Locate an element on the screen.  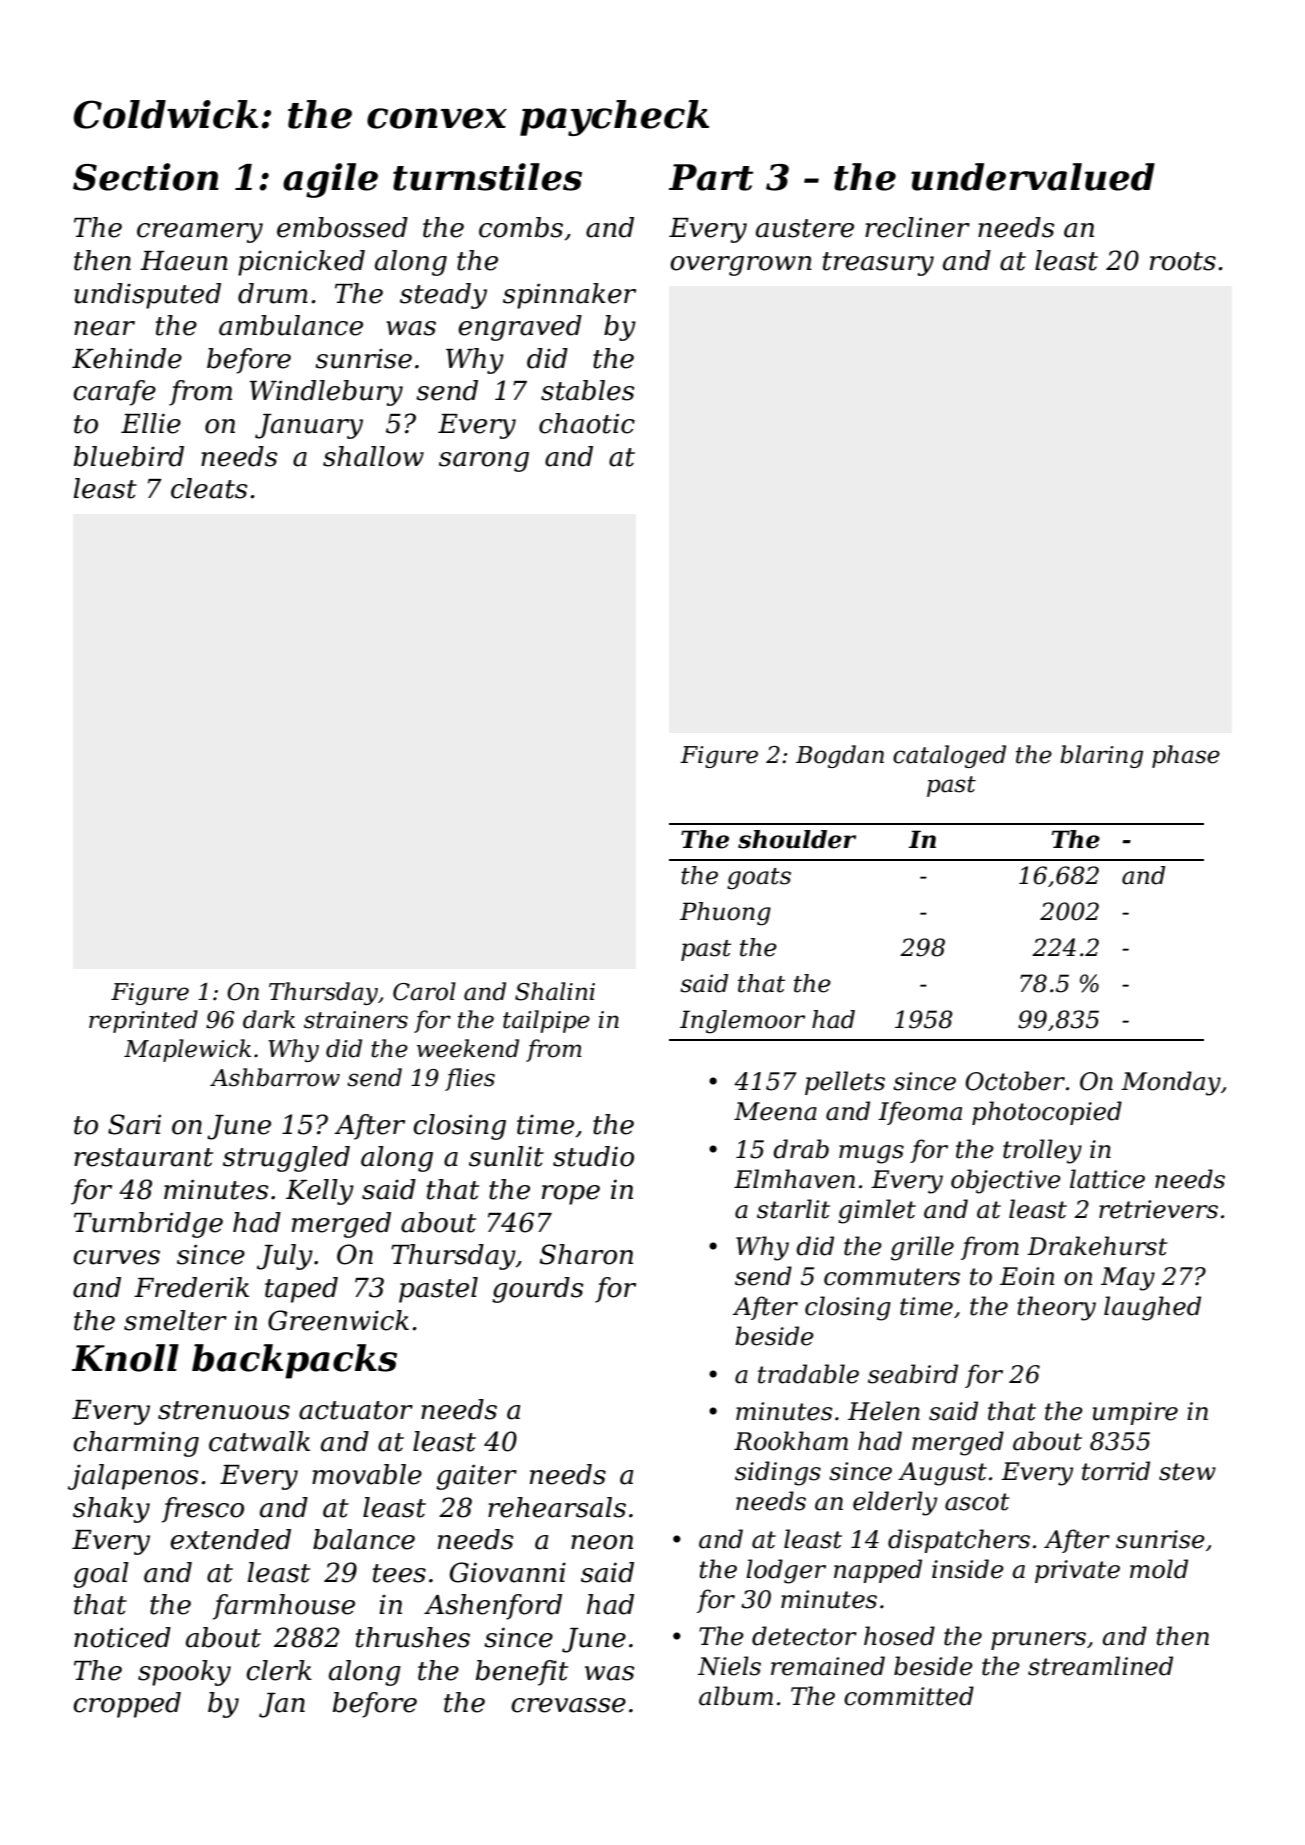
treasury is located at coordinates (878, 264).
